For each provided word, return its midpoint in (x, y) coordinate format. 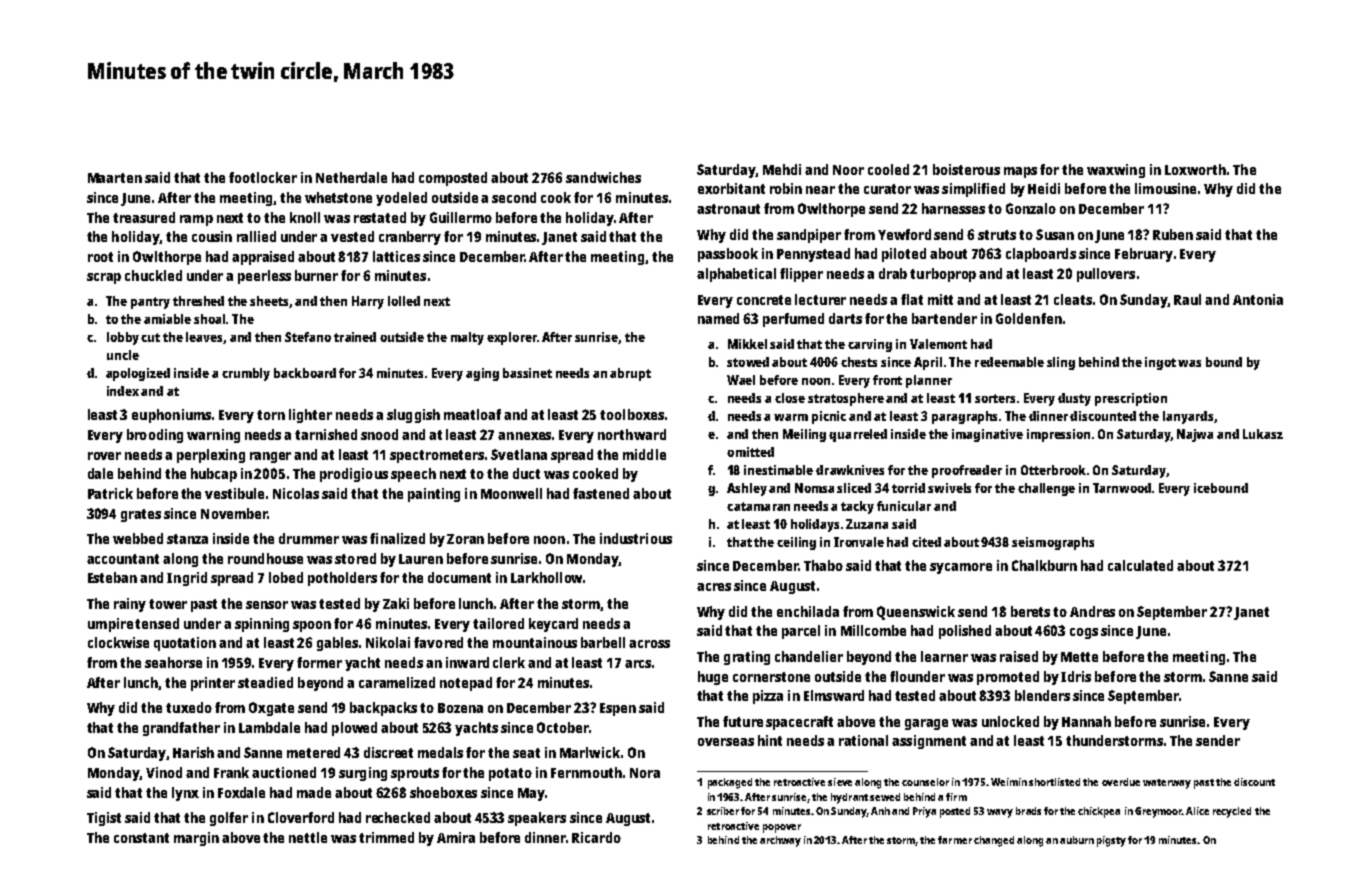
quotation (185, 644)
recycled (1232, 812)
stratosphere (846, 399)
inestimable (778, 470)
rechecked (398, 817)
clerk (509, 662)
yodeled (401, 199)
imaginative (987, 435)
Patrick (110, 493)
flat (912, 299)
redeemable (1009, 362)
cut (150, 337)
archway (780, 841)
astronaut (728, 209)
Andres (1092, 611)
